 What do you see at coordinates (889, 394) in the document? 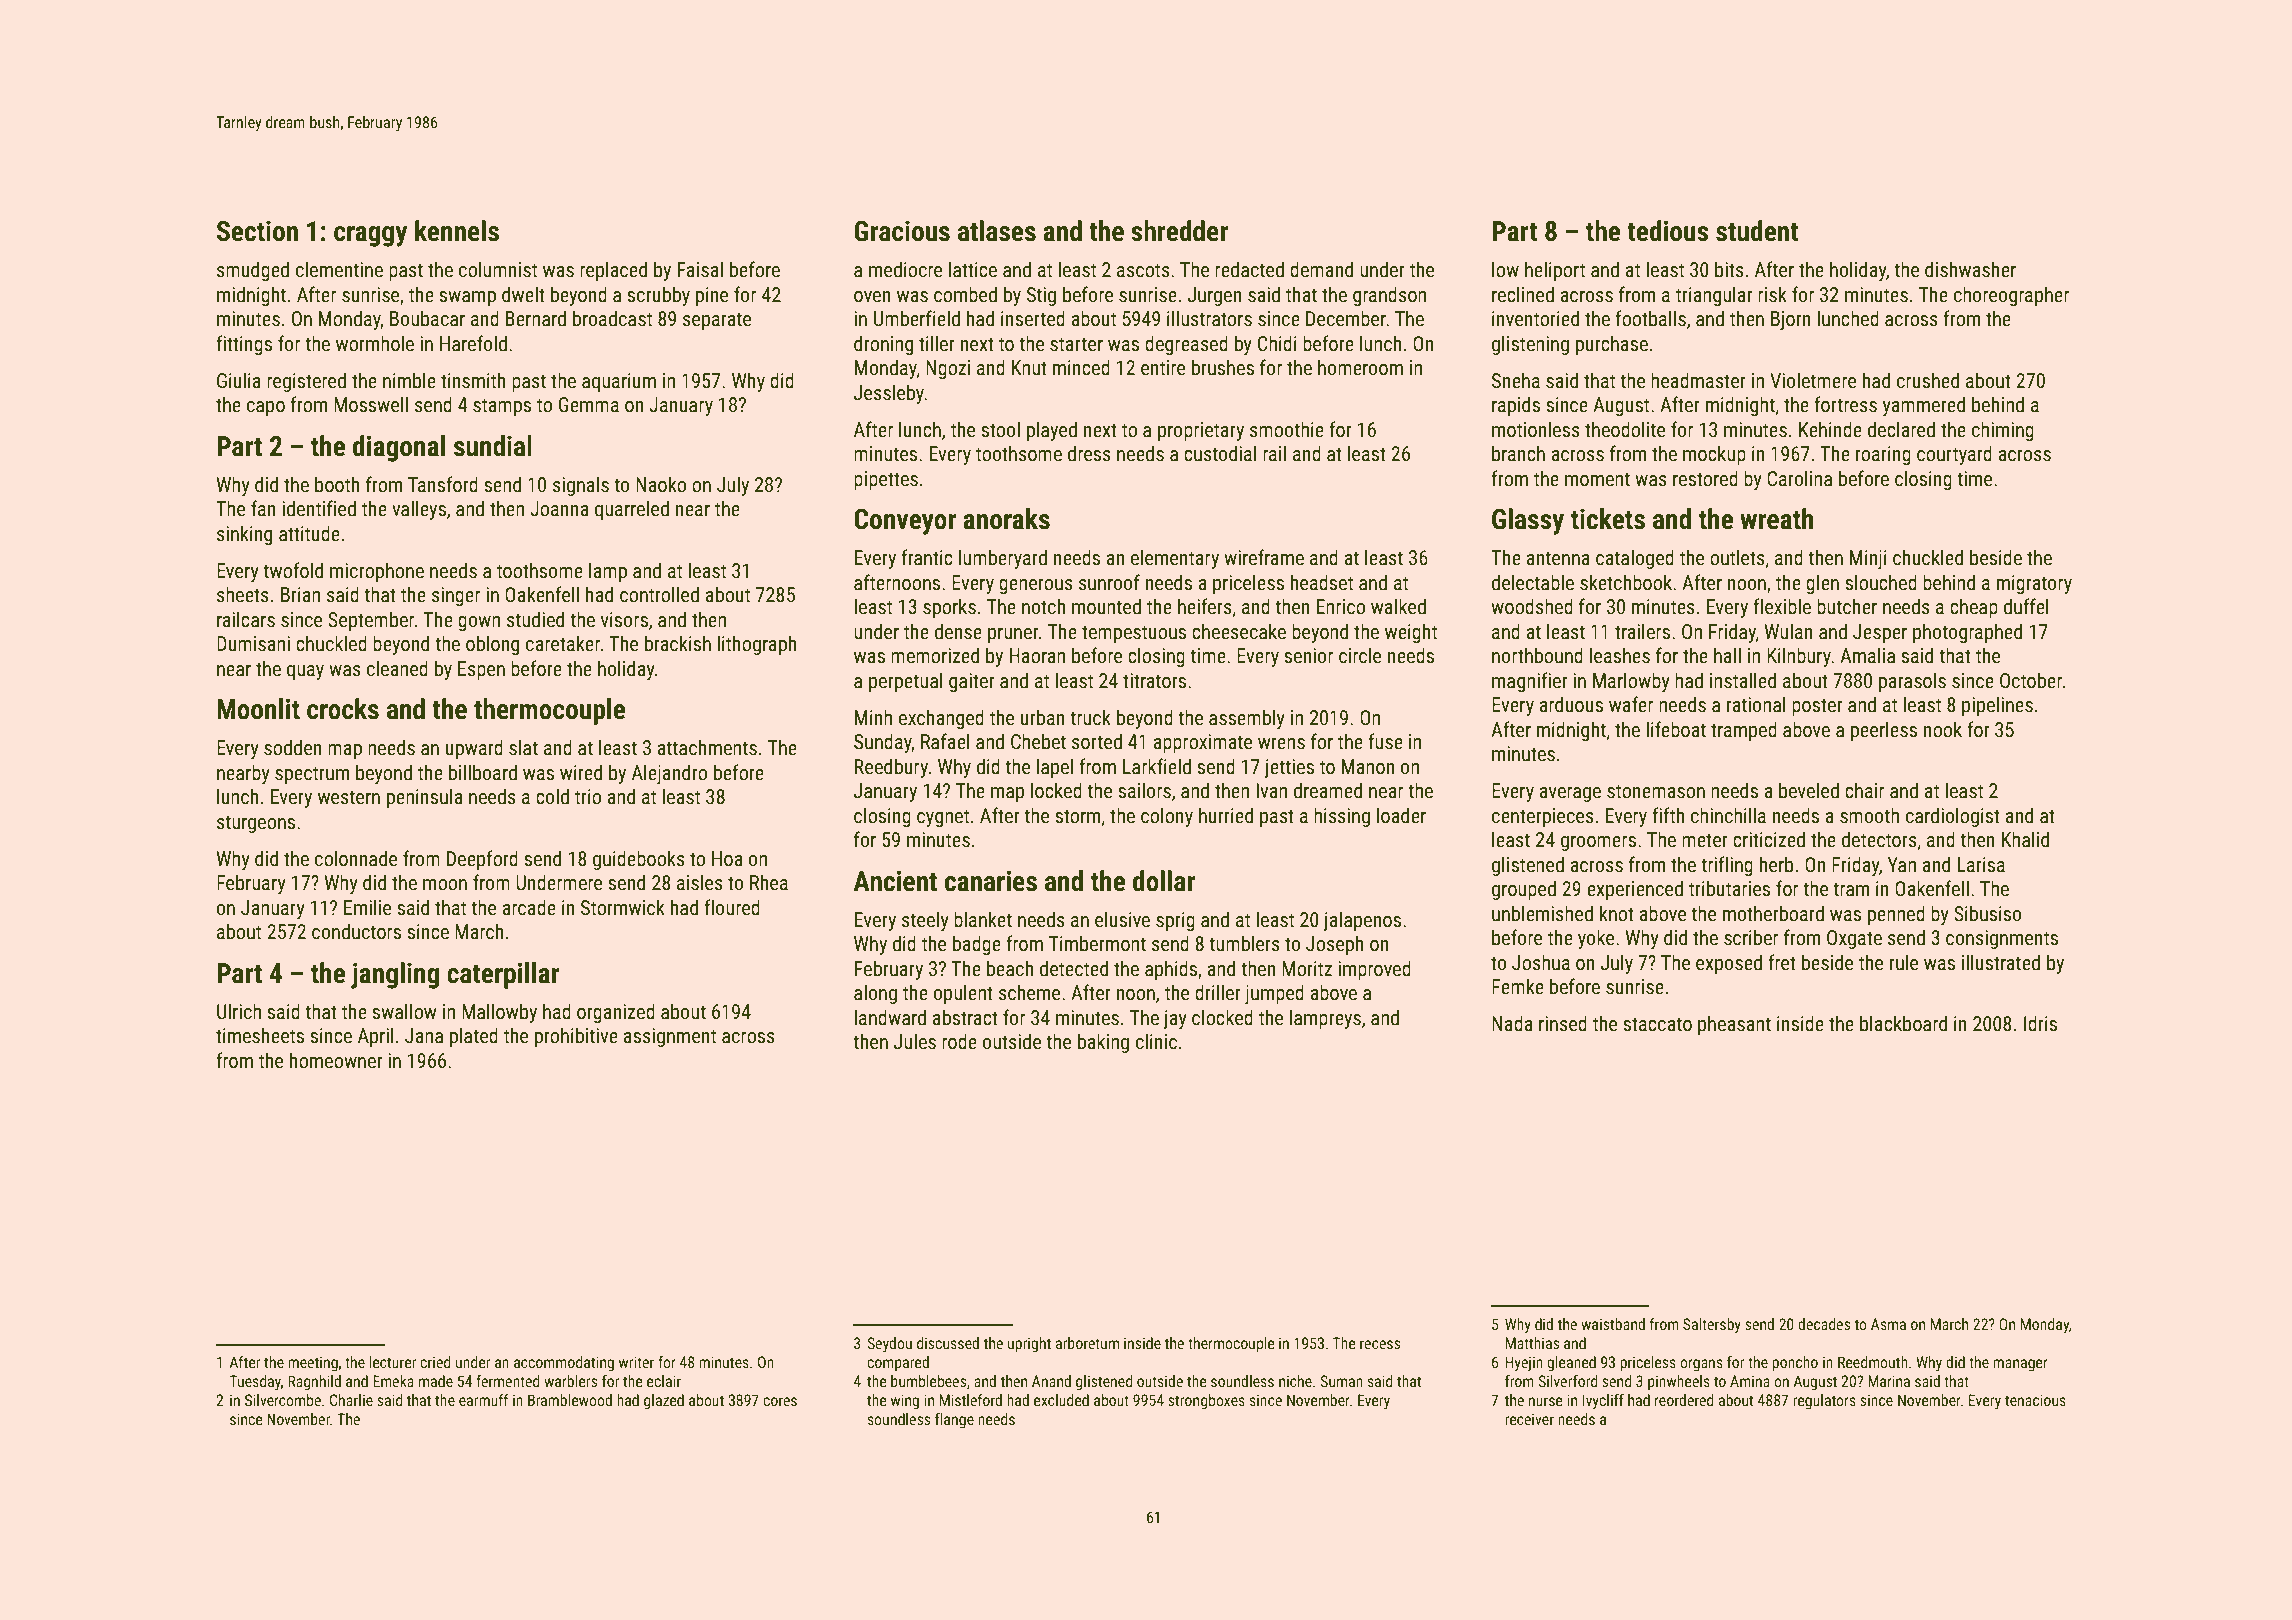
I see `Jessleby` at bounding box center [889, 394].
